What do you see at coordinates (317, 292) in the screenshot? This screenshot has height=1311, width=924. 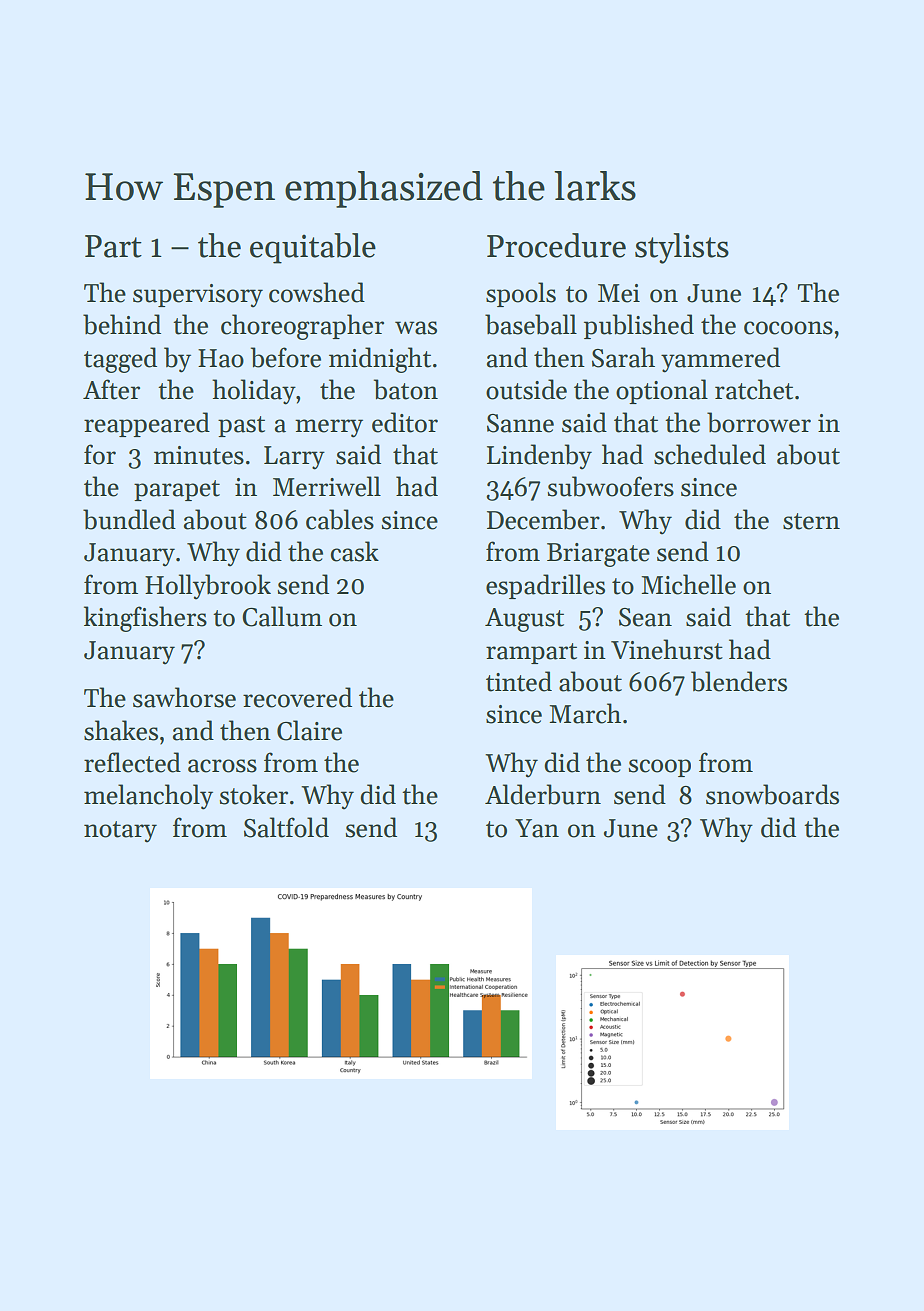 I see `cowshed` at bounding box center [317, 292].
